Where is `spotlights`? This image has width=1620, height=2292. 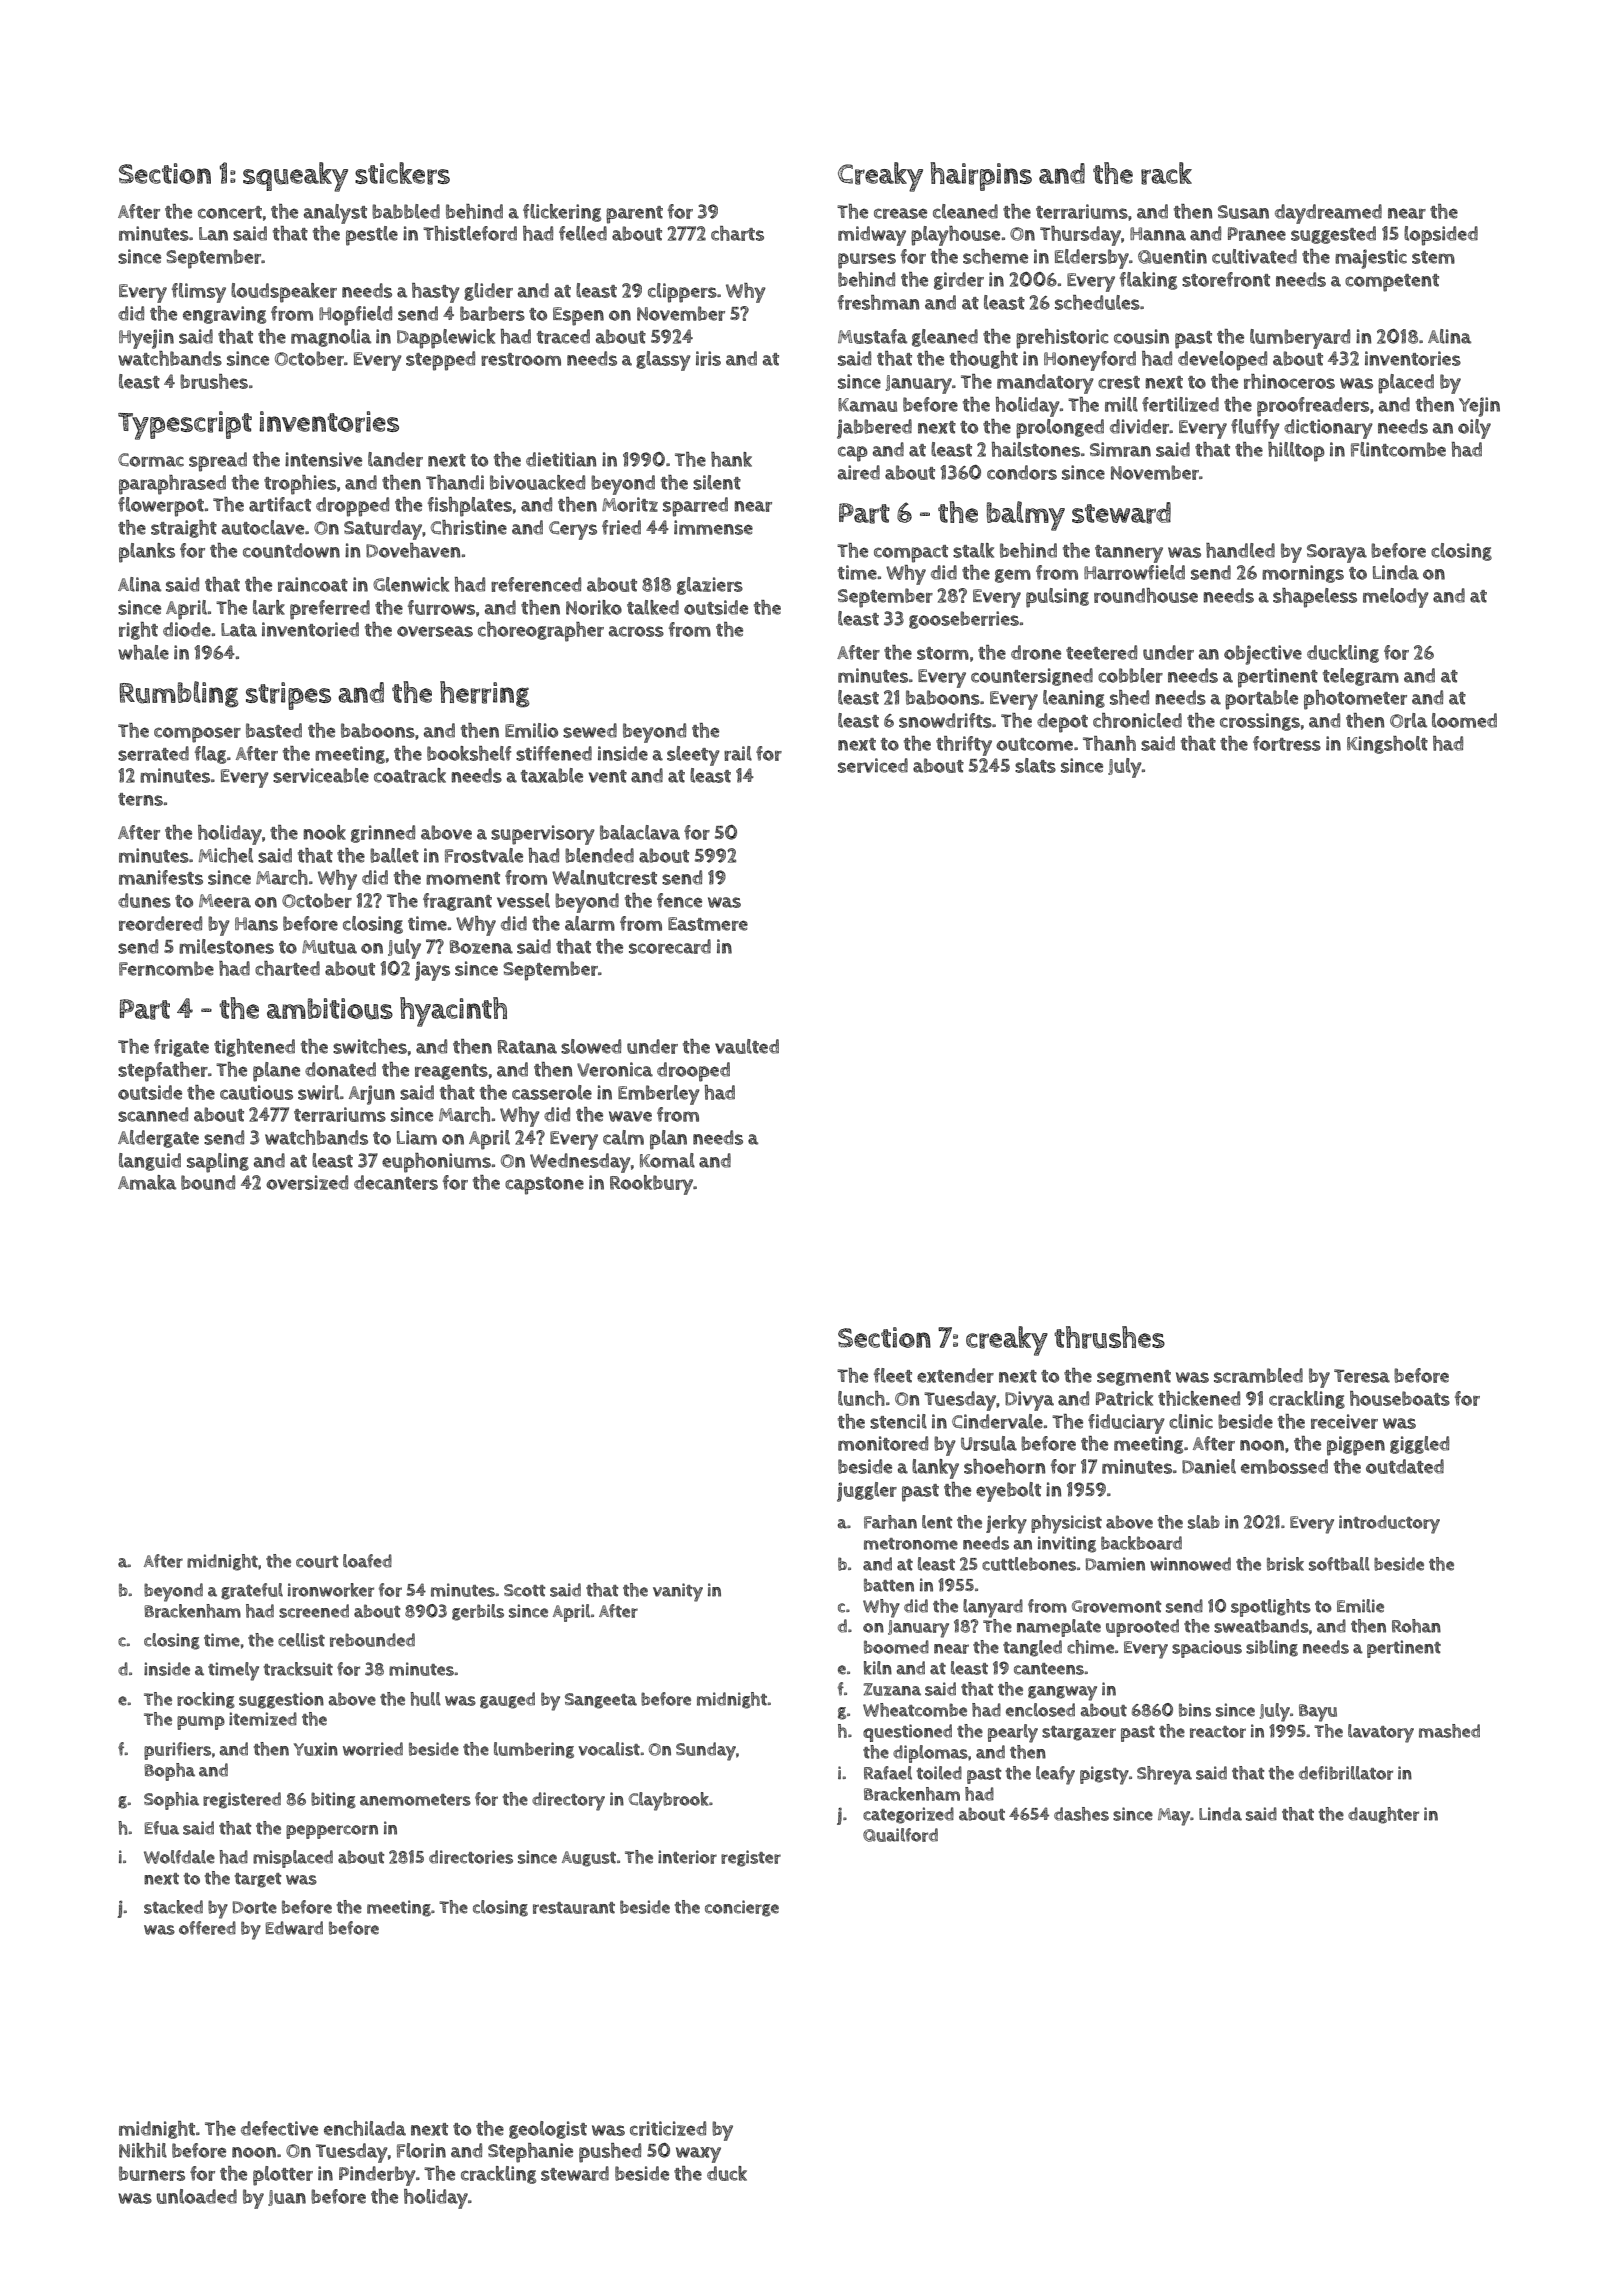
spotlights is located at coordinates (1271, 1608).
